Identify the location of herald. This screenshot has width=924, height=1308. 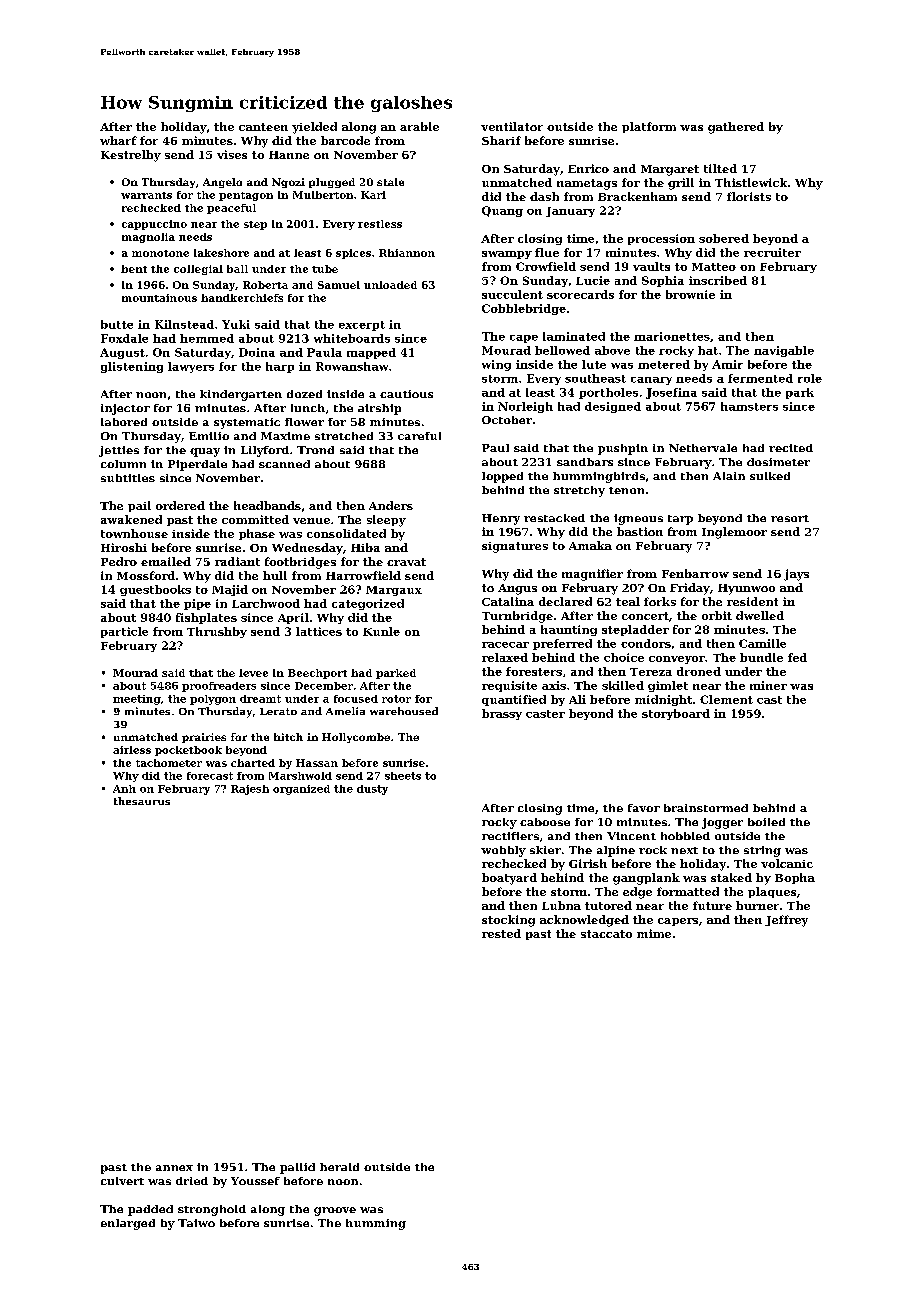
(339, 1167).
